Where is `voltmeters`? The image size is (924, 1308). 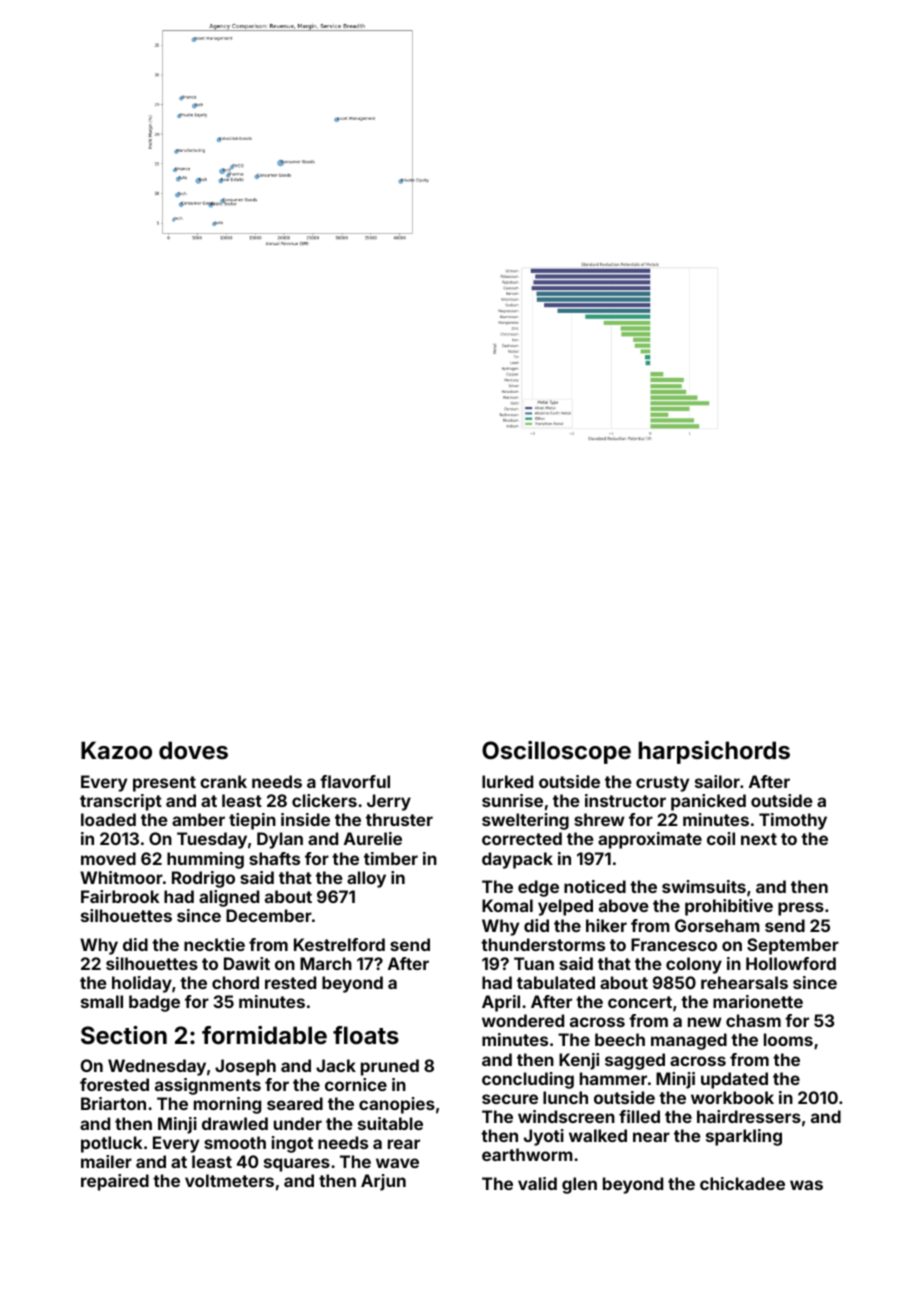
voltmeters is located at coordinates (229, 1180).
